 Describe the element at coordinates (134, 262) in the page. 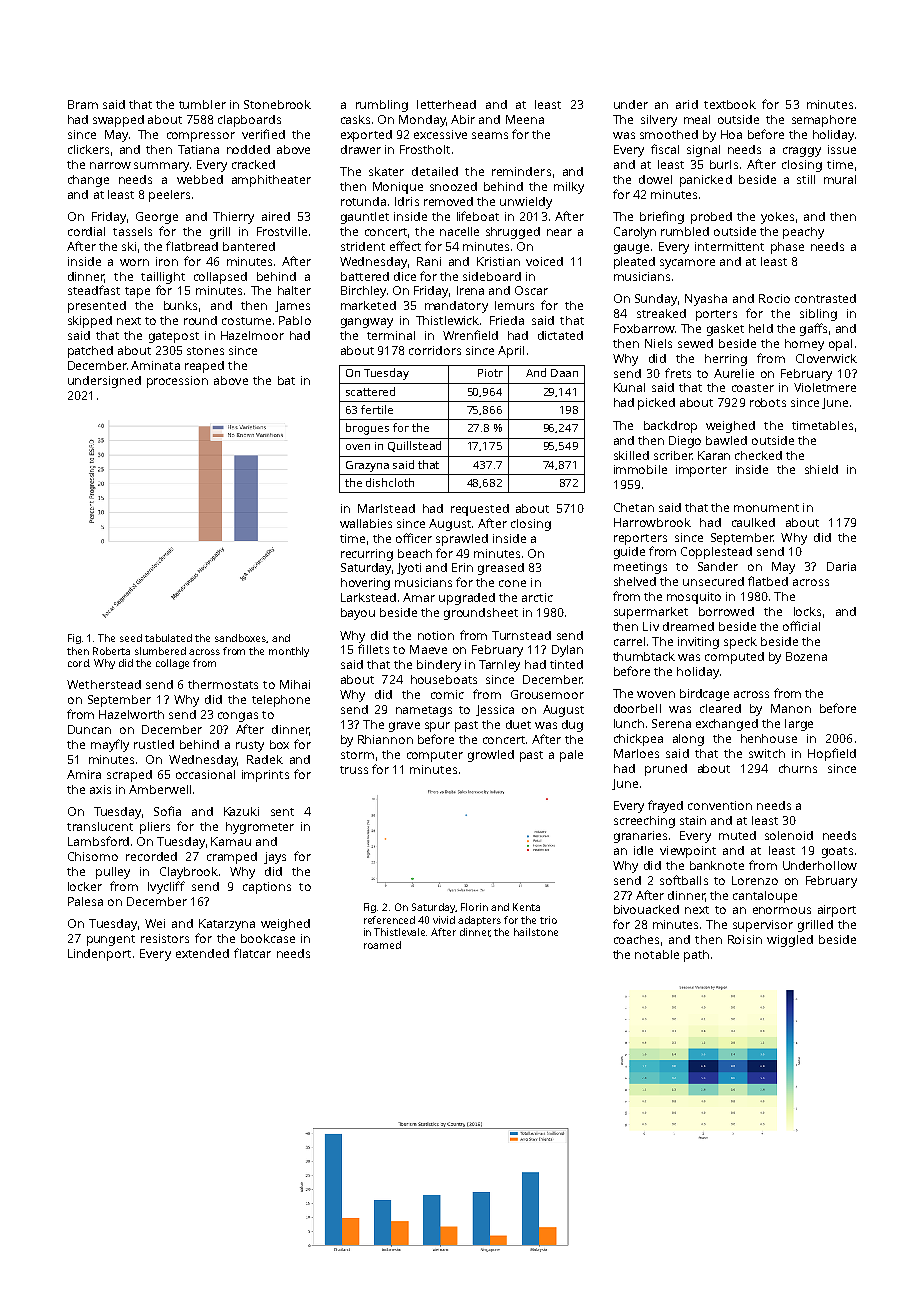

I see `worn` at that location.
